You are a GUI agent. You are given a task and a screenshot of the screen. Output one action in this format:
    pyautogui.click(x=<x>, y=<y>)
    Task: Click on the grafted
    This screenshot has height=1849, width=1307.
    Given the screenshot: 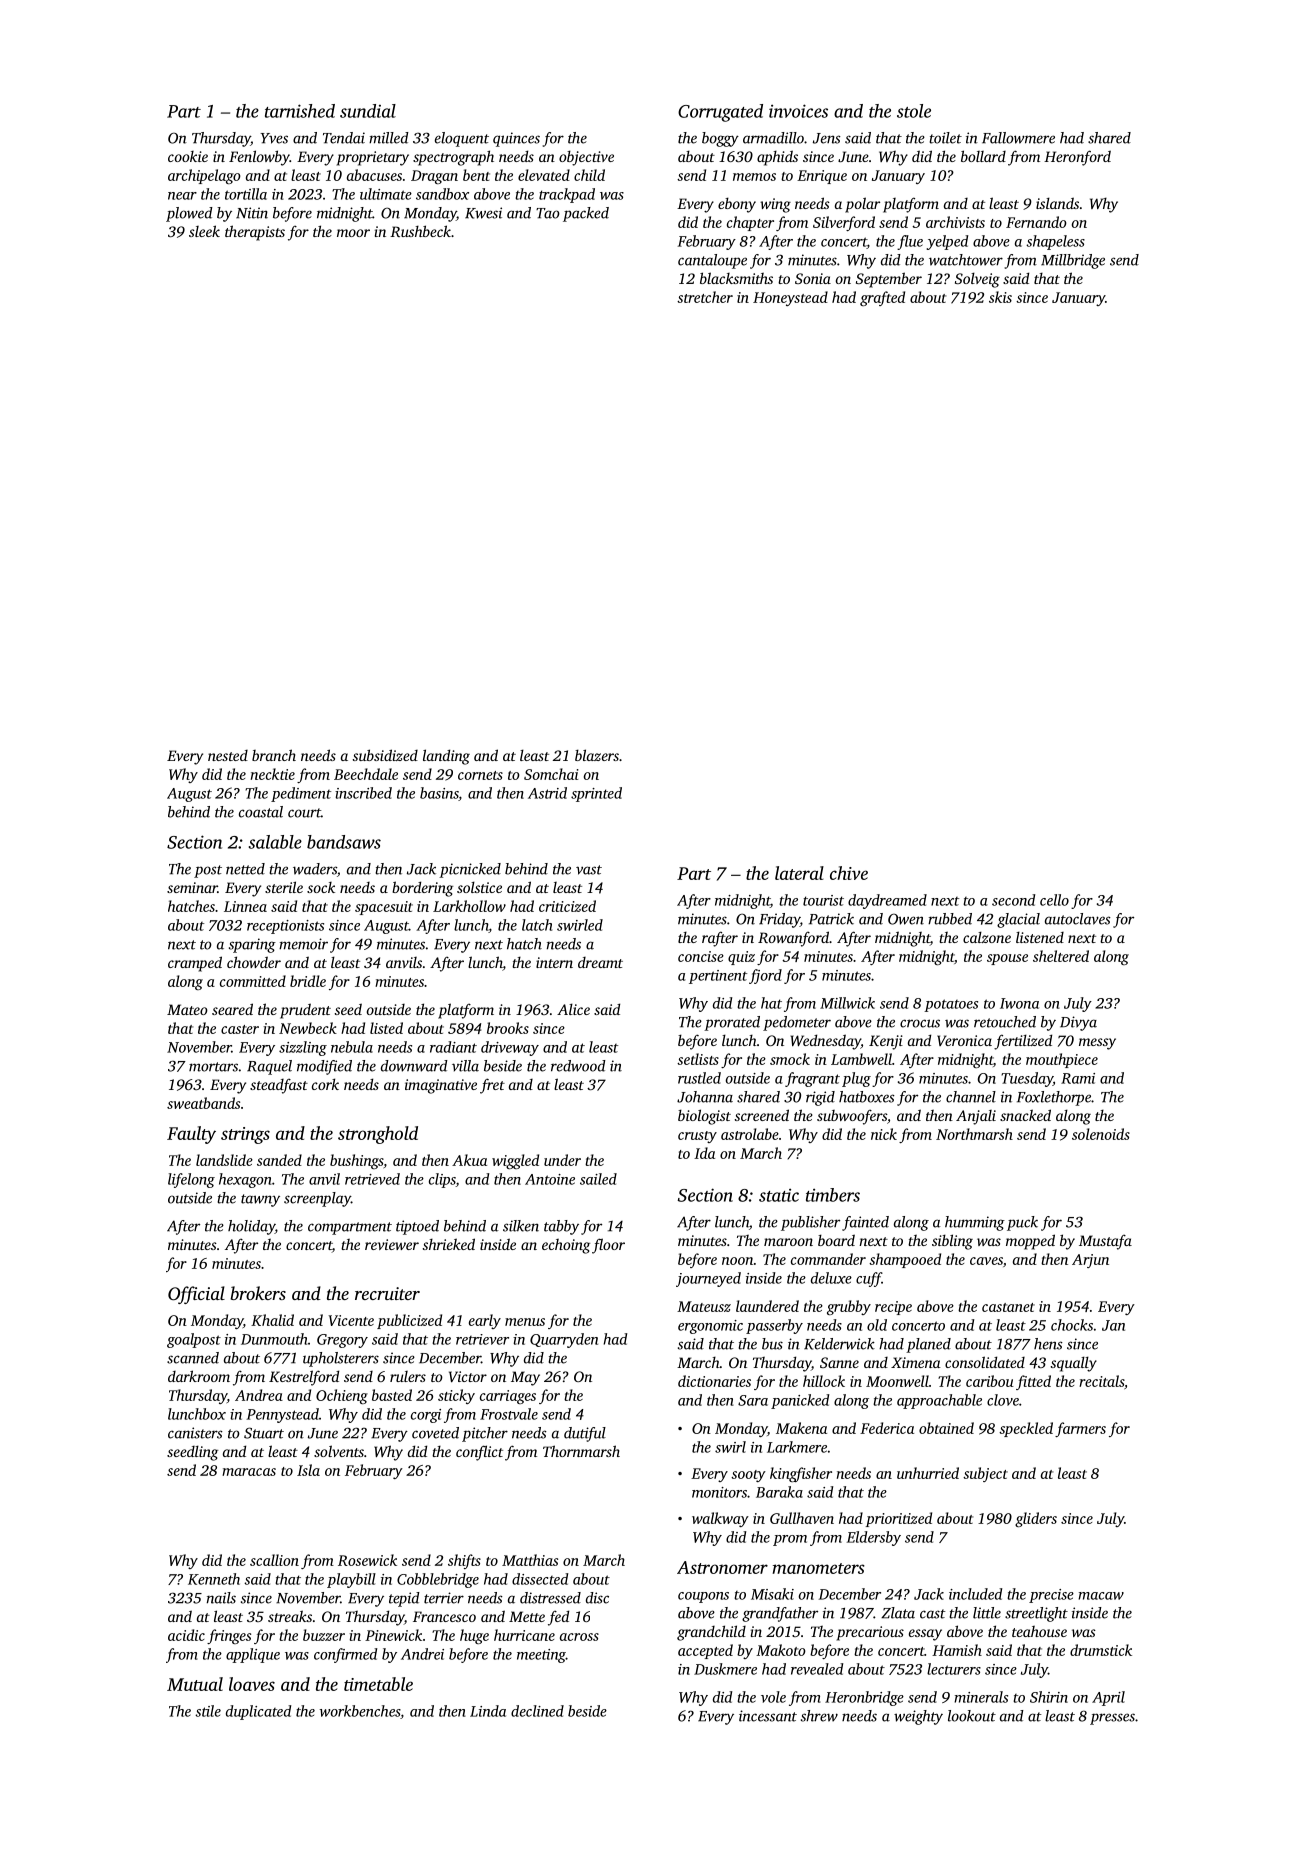 What is the action you would take?
    pyautogui.click(x=882, y=298)
